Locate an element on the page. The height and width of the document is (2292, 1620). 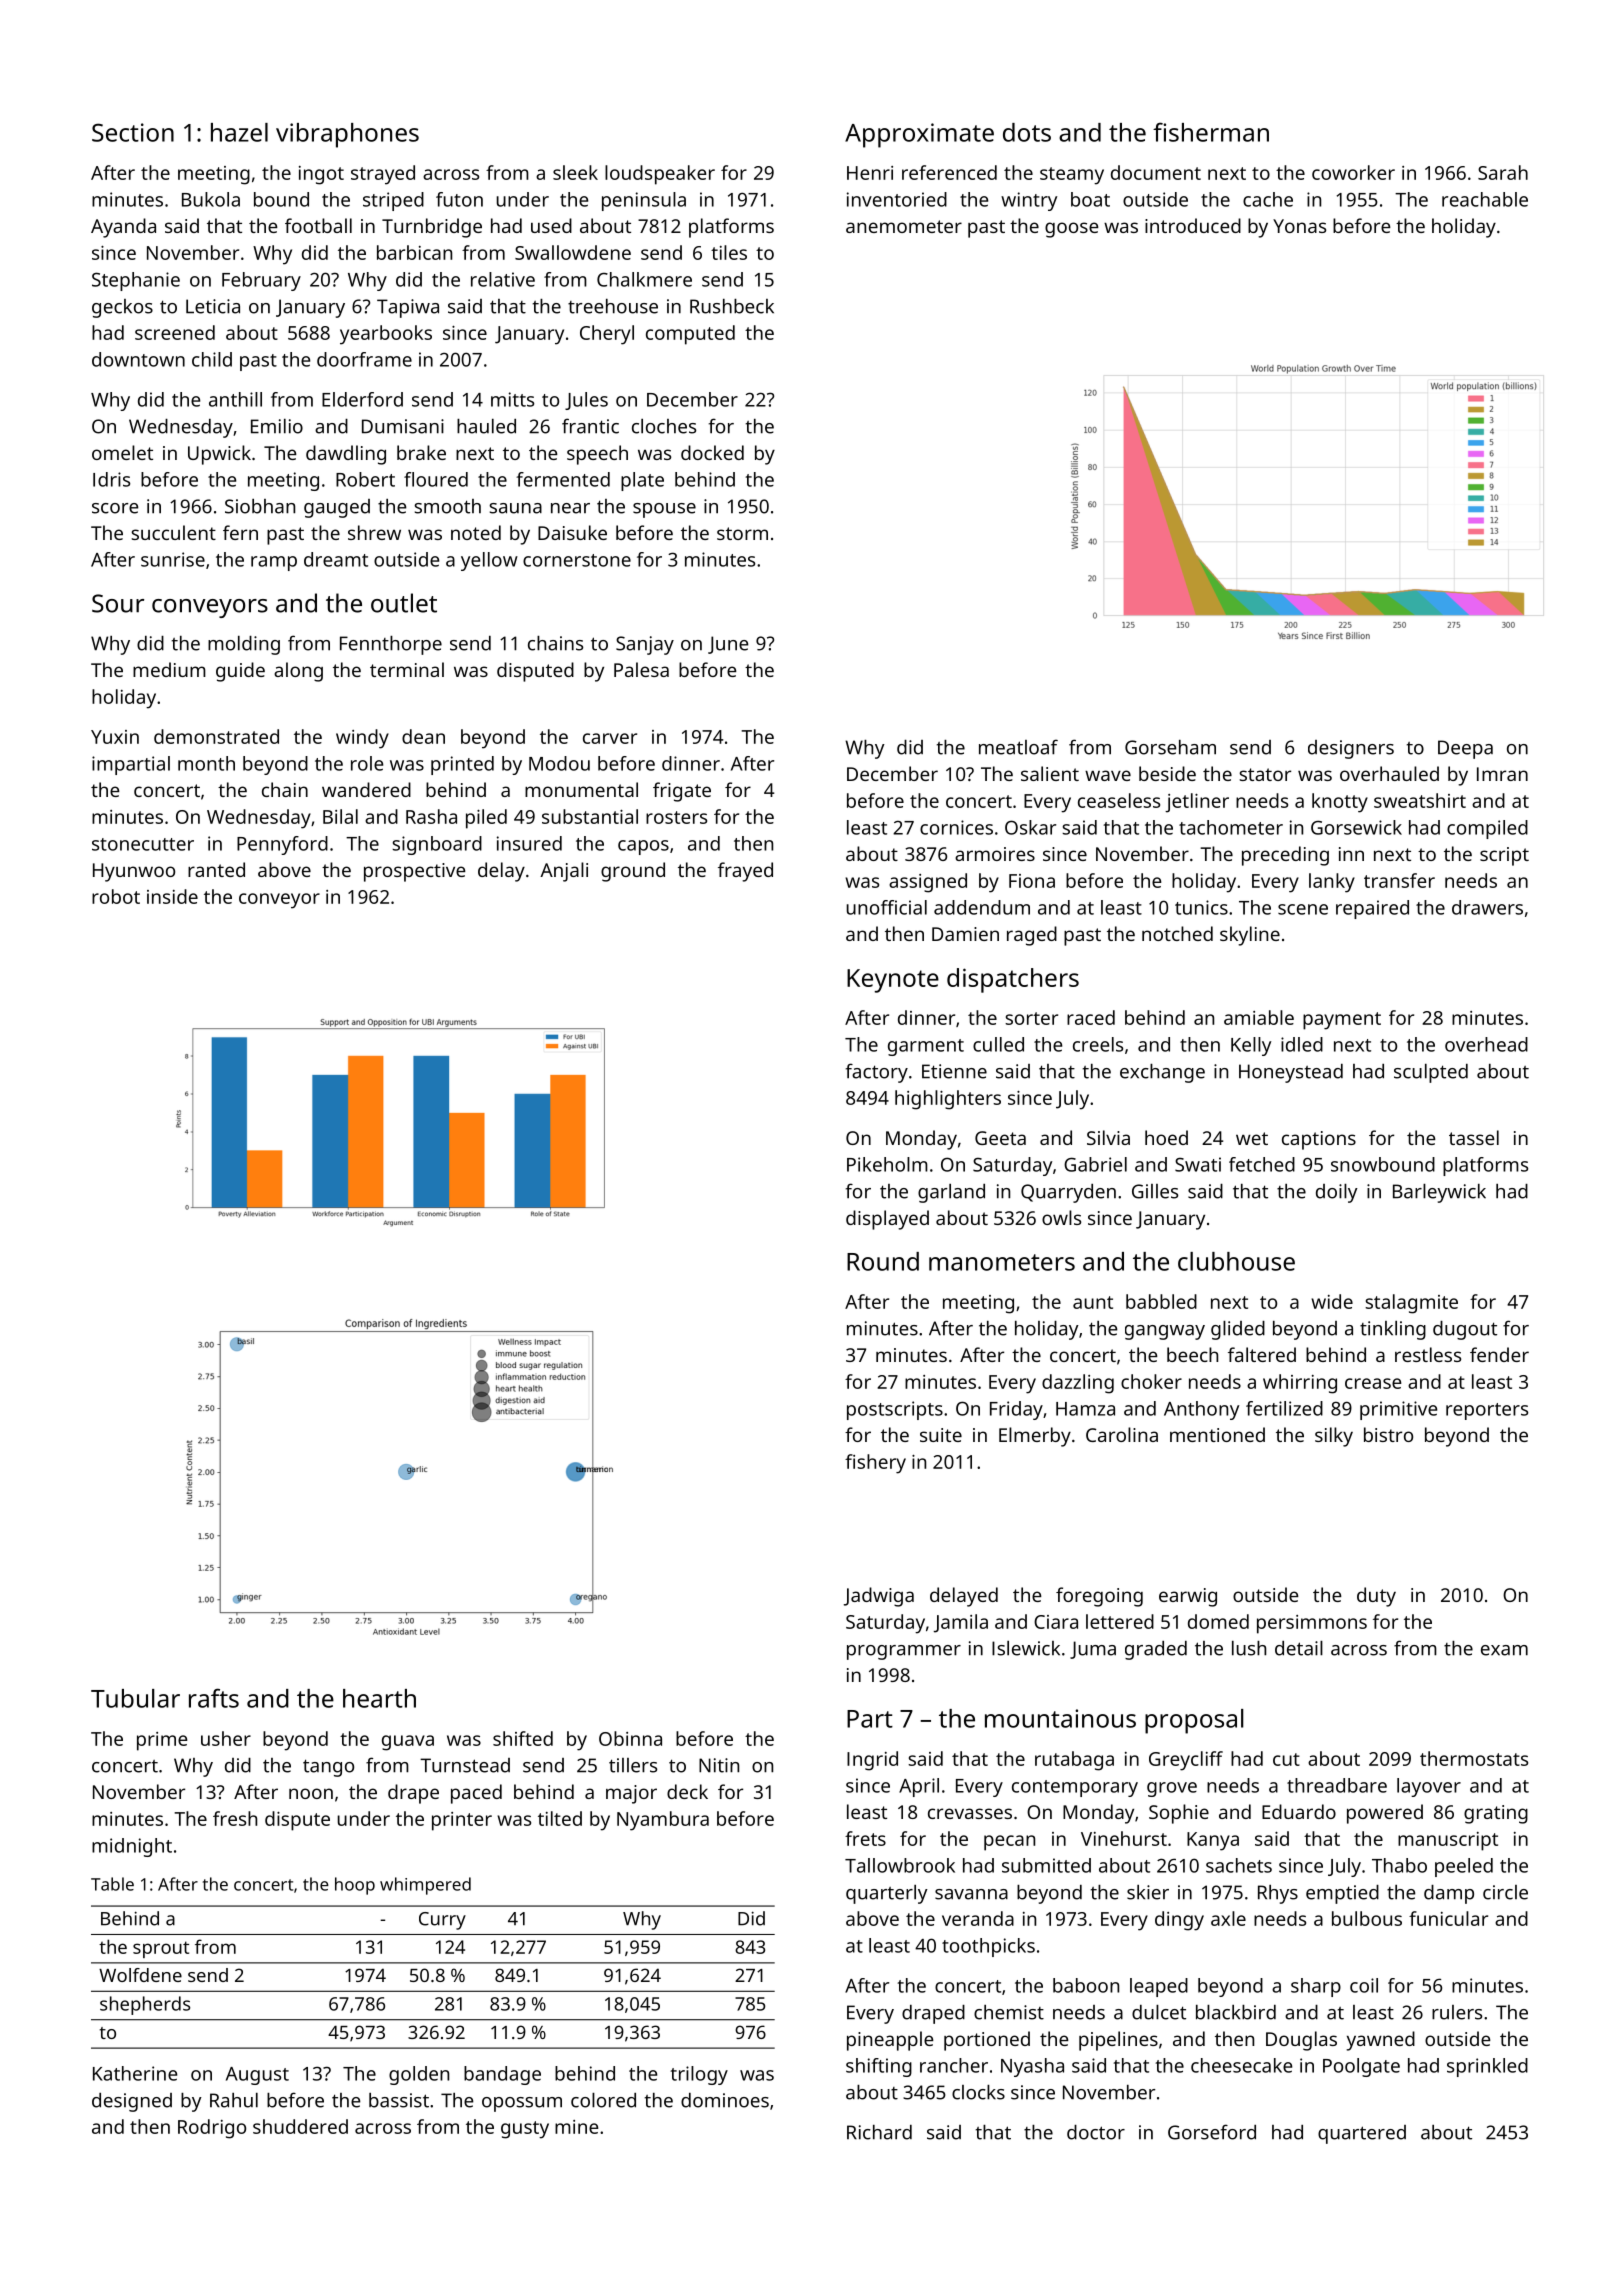
prospective is located at coordinates (415, 872).
